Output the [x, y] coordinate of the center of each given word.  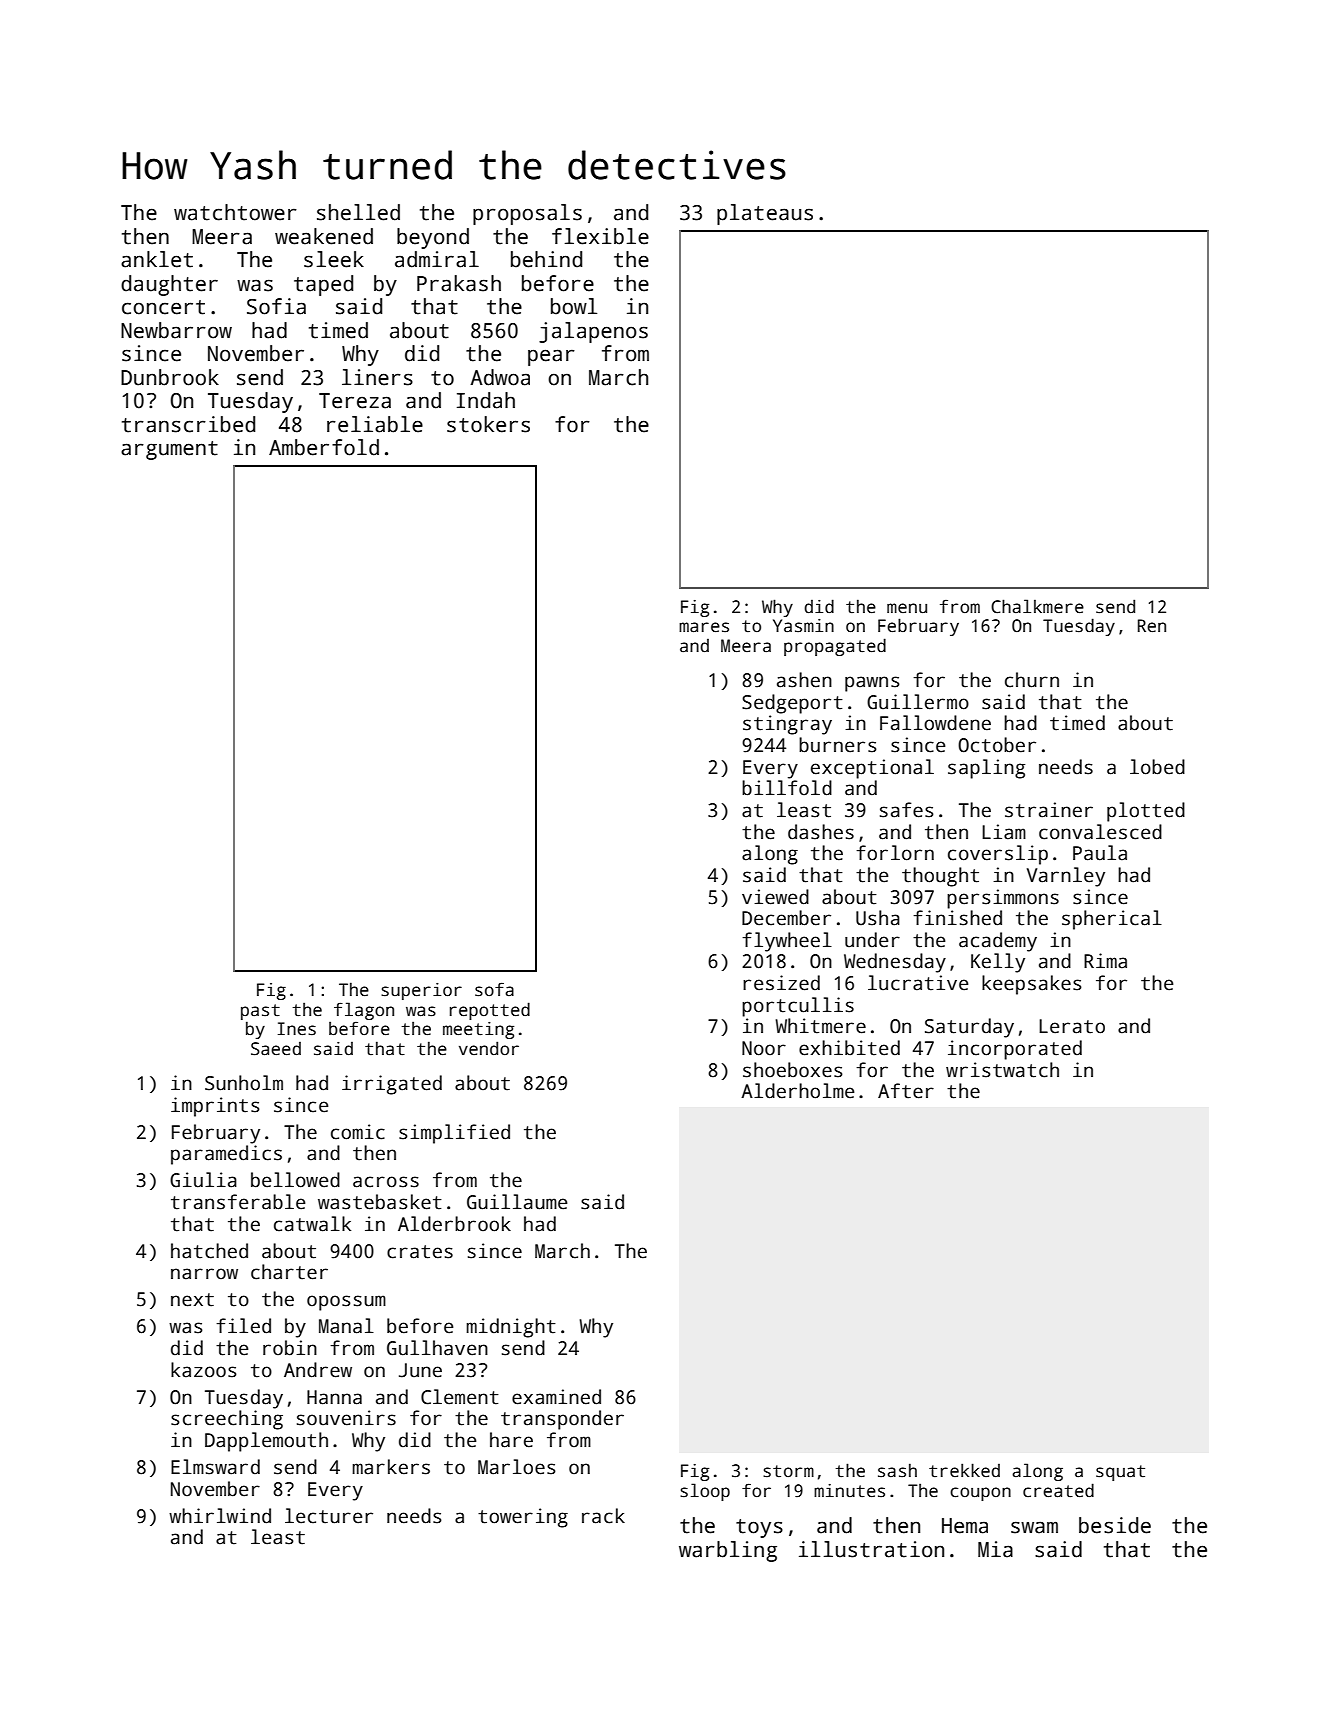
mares [704, 627]
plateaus [765, 214]
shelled [358, 212]
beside [1115, 1525]
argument [169, 450]
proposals [527, 214]
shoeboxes [793, 1070]
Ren [1152, 626]
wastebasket [380, 1202]
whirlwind [220, 1516]
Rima [1105, 961]
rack [603, 1516]
